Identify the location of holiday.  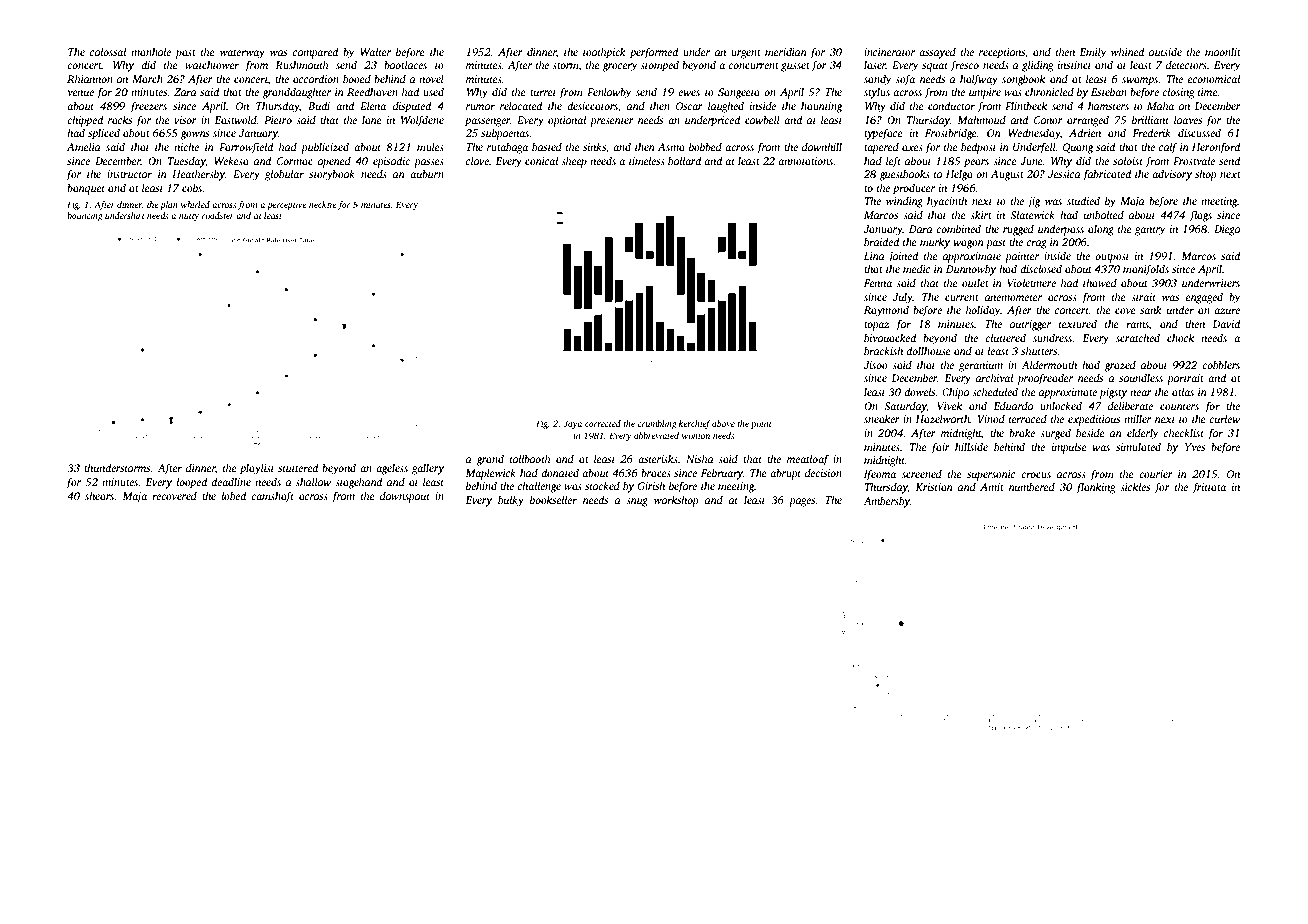
(983, 311).
